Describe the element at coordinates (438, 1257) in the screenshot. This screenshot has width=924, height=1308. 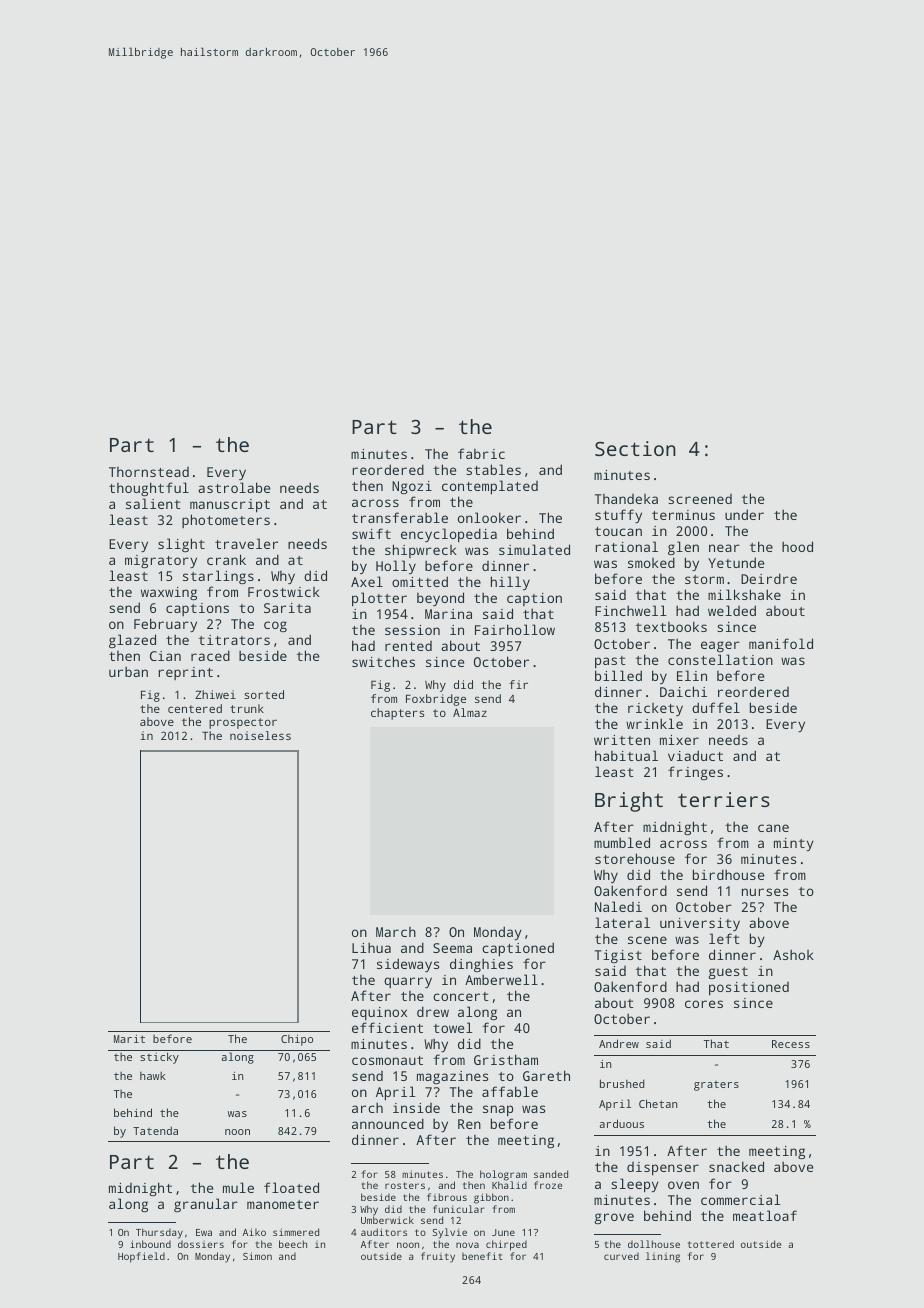
I see `fruity` at that location.
